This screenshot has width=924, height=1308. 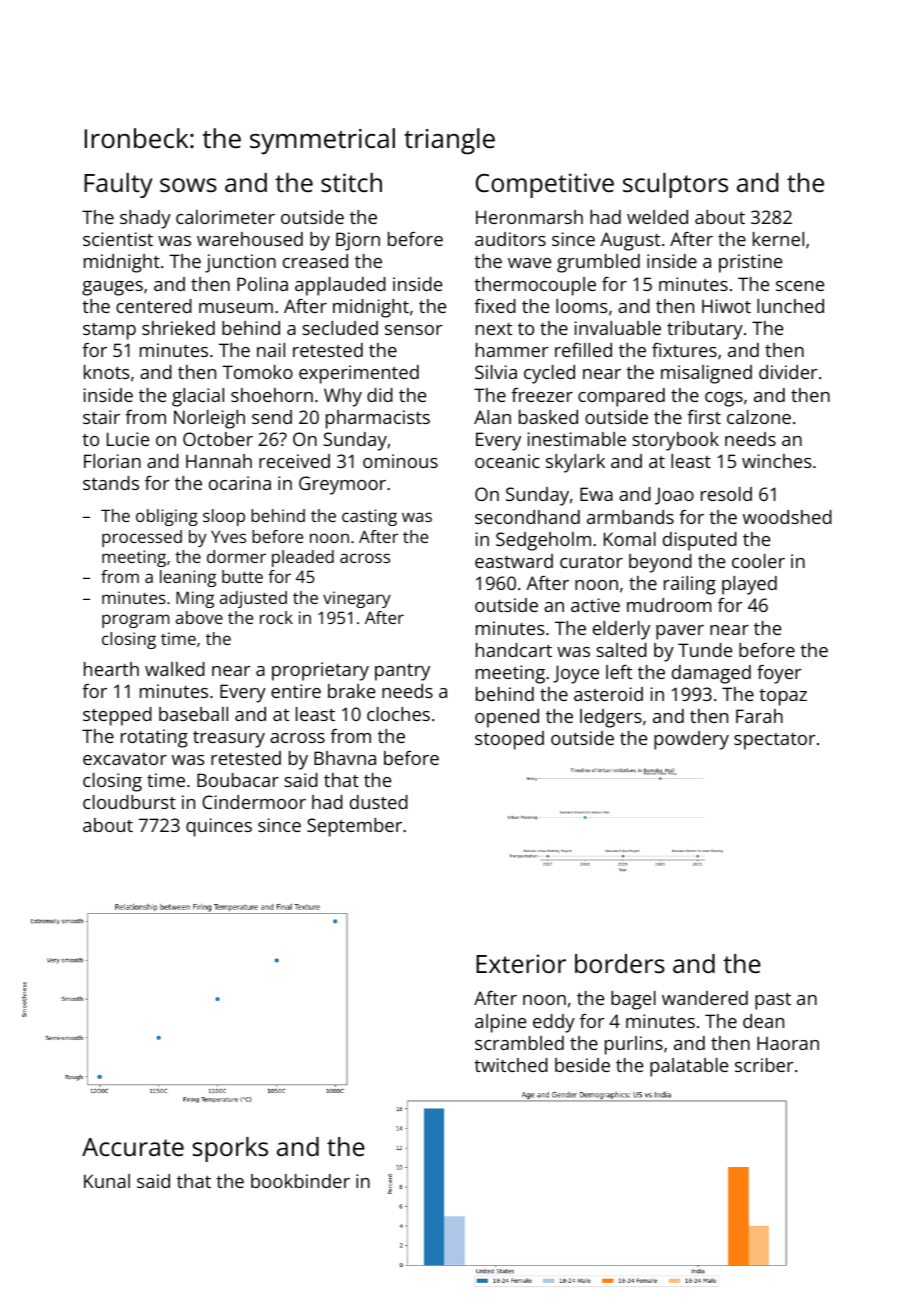 I want to click on bookbinder, so click(x=300, y=1181).
